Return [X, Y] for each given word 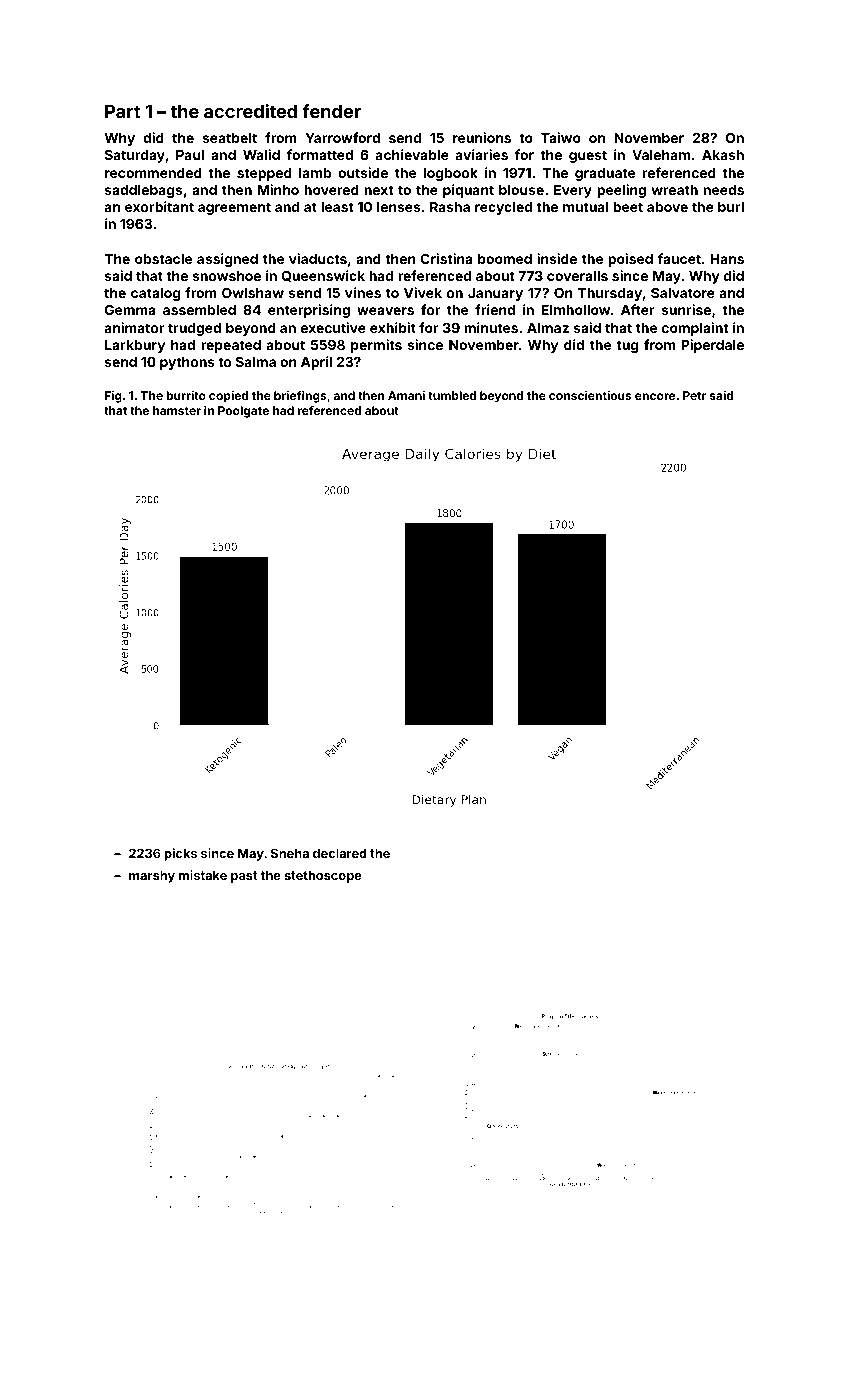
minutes [491, 327]
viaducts [318, 258]
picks [181, 854]
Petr [694, 395]
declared [339, 853]
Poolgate [243, 412]
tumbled [452, 395]
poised [630, 260]
